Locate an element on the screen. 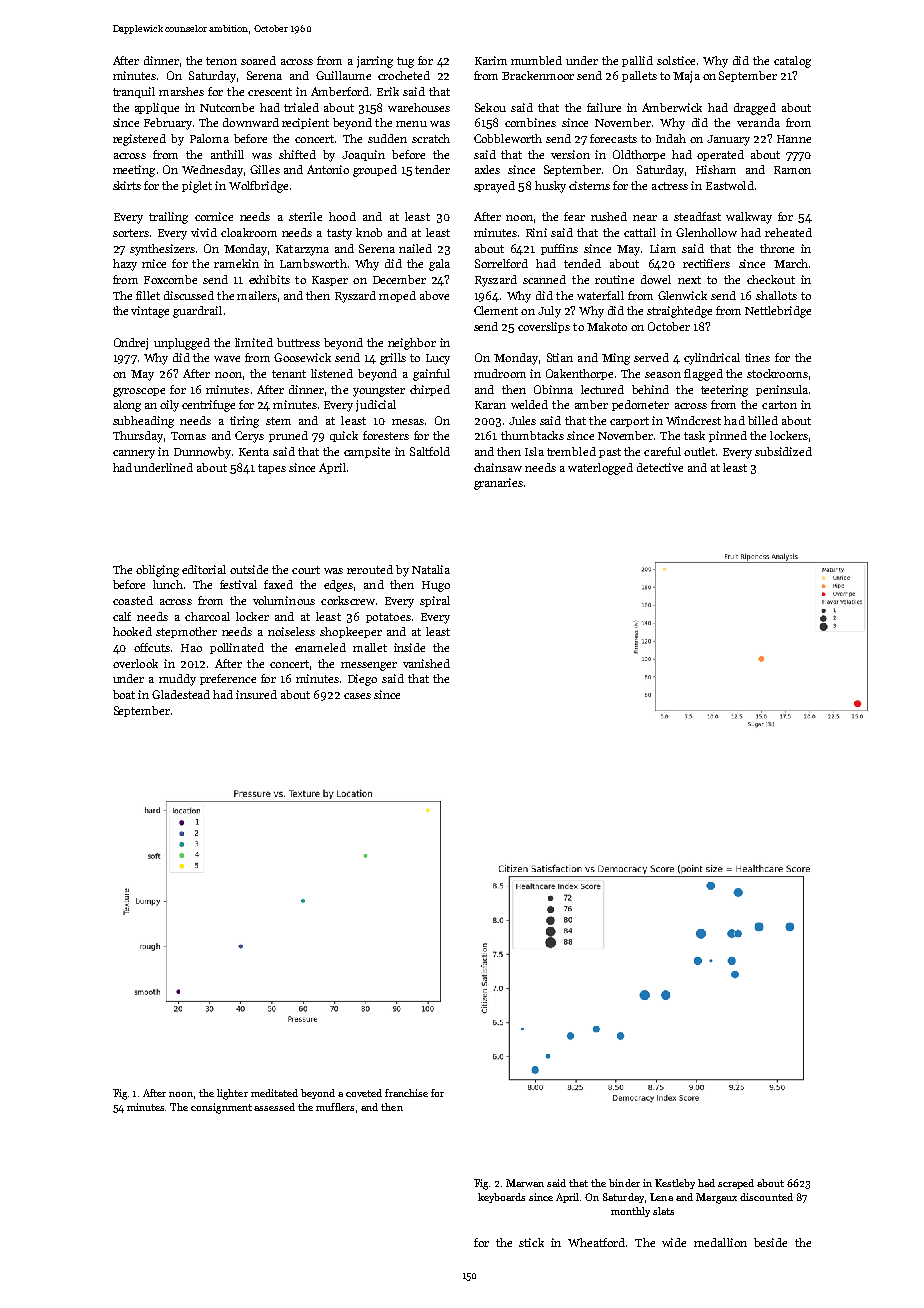  insured is located at coordinates (256, 694).
